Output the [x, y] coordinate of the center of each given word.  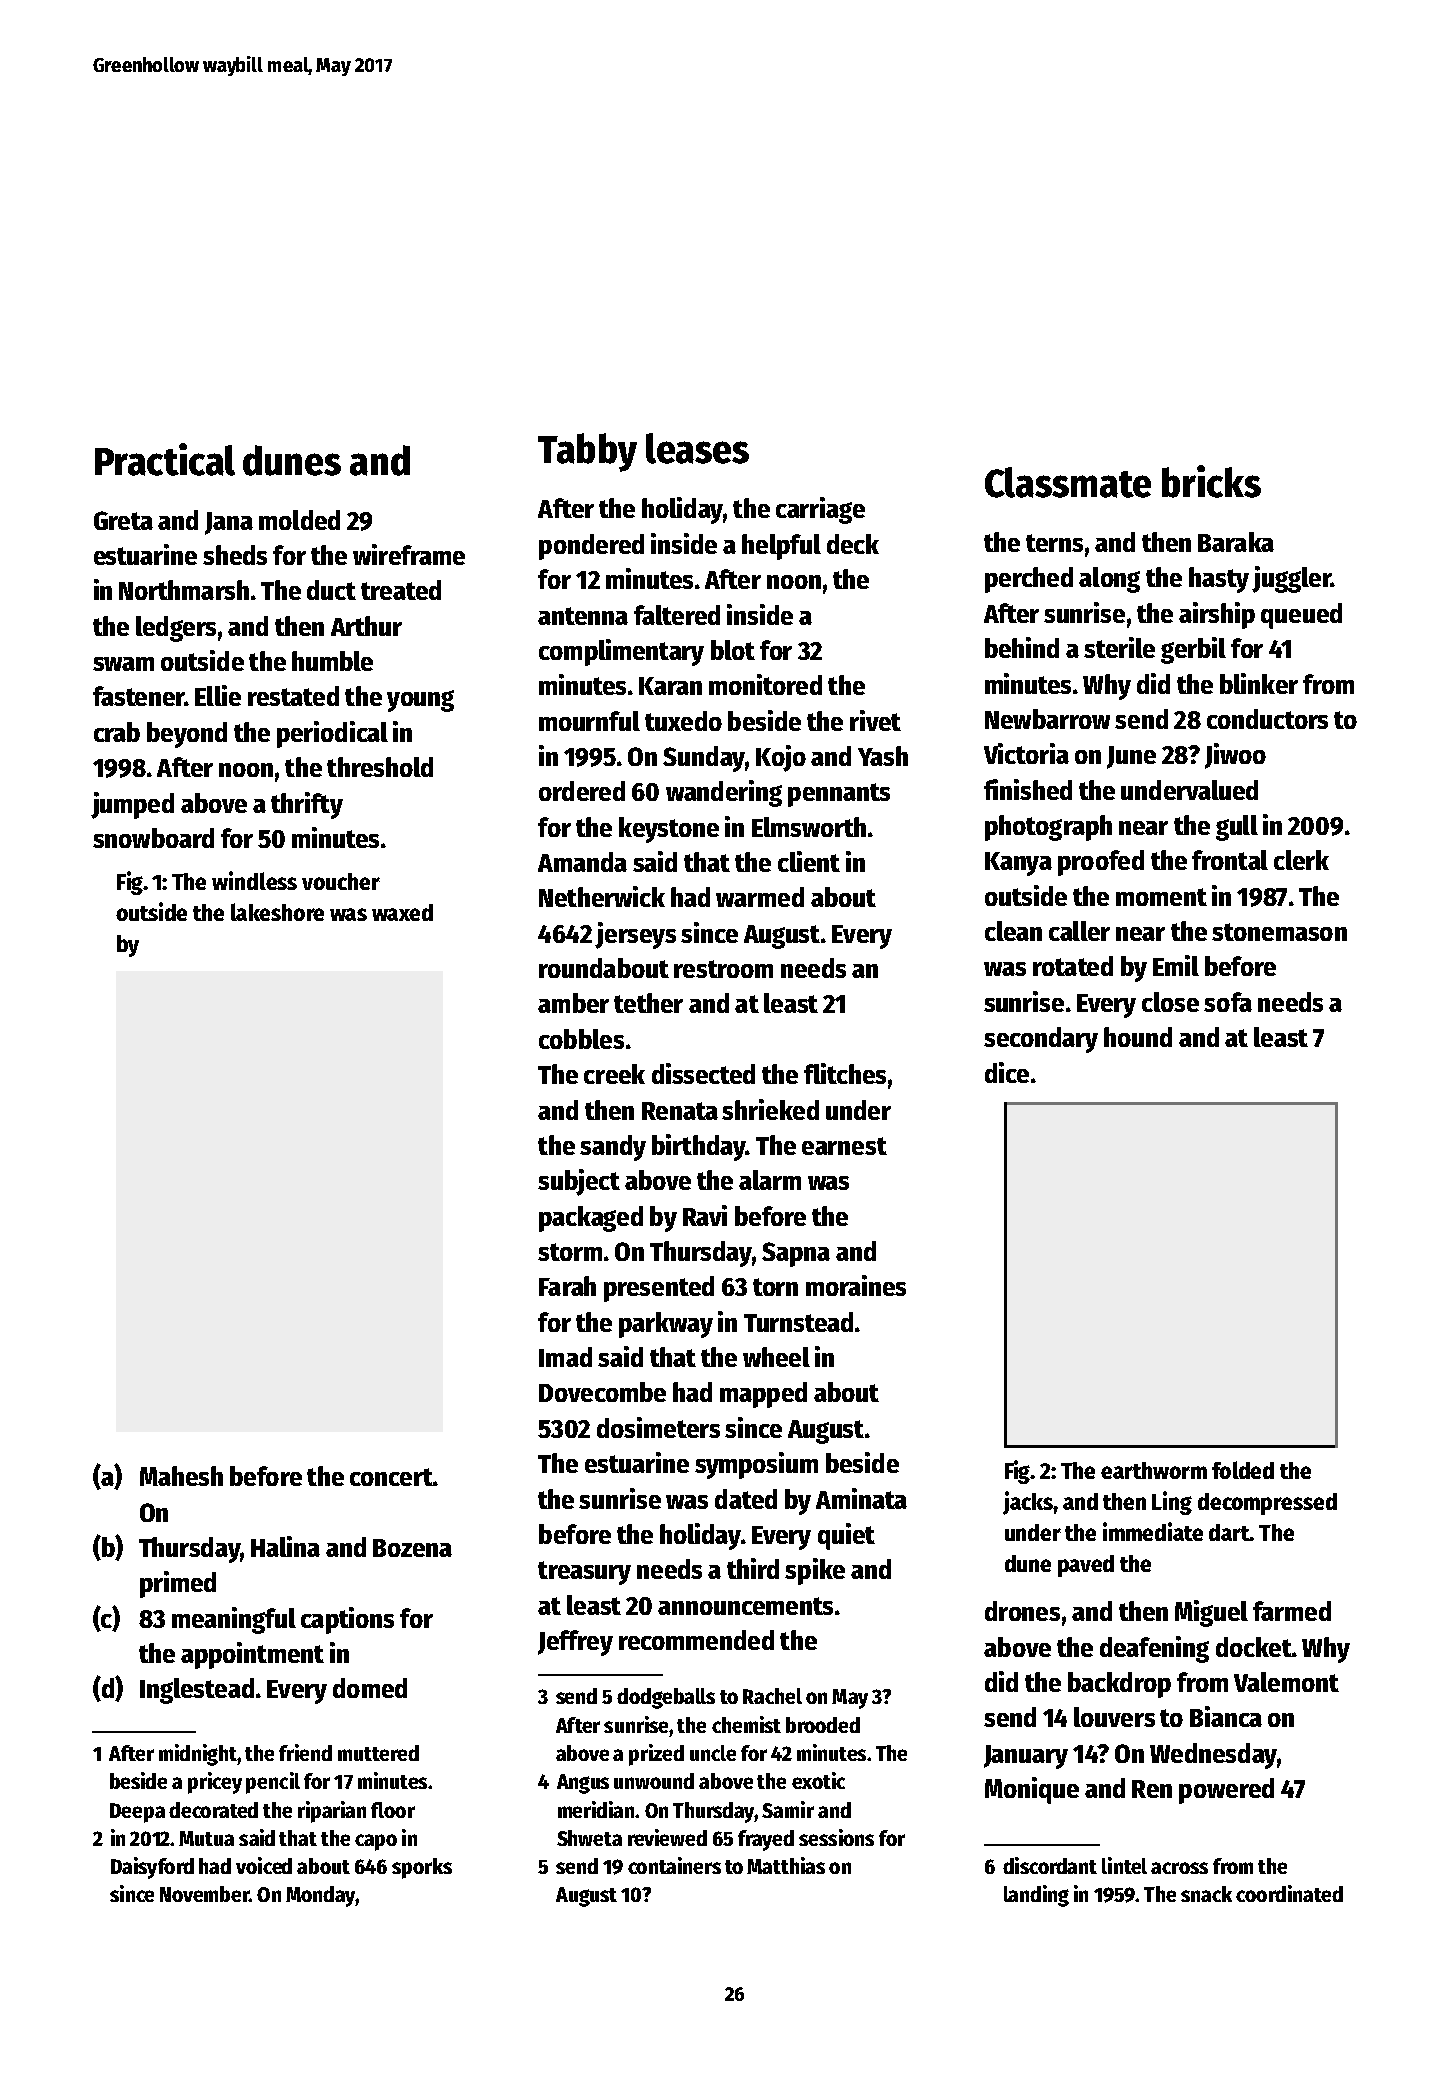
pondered [591, 547]
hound [1138, 1037]
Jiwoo [1235, 756]
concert [391, 1477]
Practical [165, 459]
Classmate [1068, 482]
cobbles [581, 1039]
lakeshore [277, 912]
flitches [845, 1073]
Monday [320, 1896]
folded [1243, 1470]
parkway [666, 1325]
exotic [818, 1780]
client [809, 861]
